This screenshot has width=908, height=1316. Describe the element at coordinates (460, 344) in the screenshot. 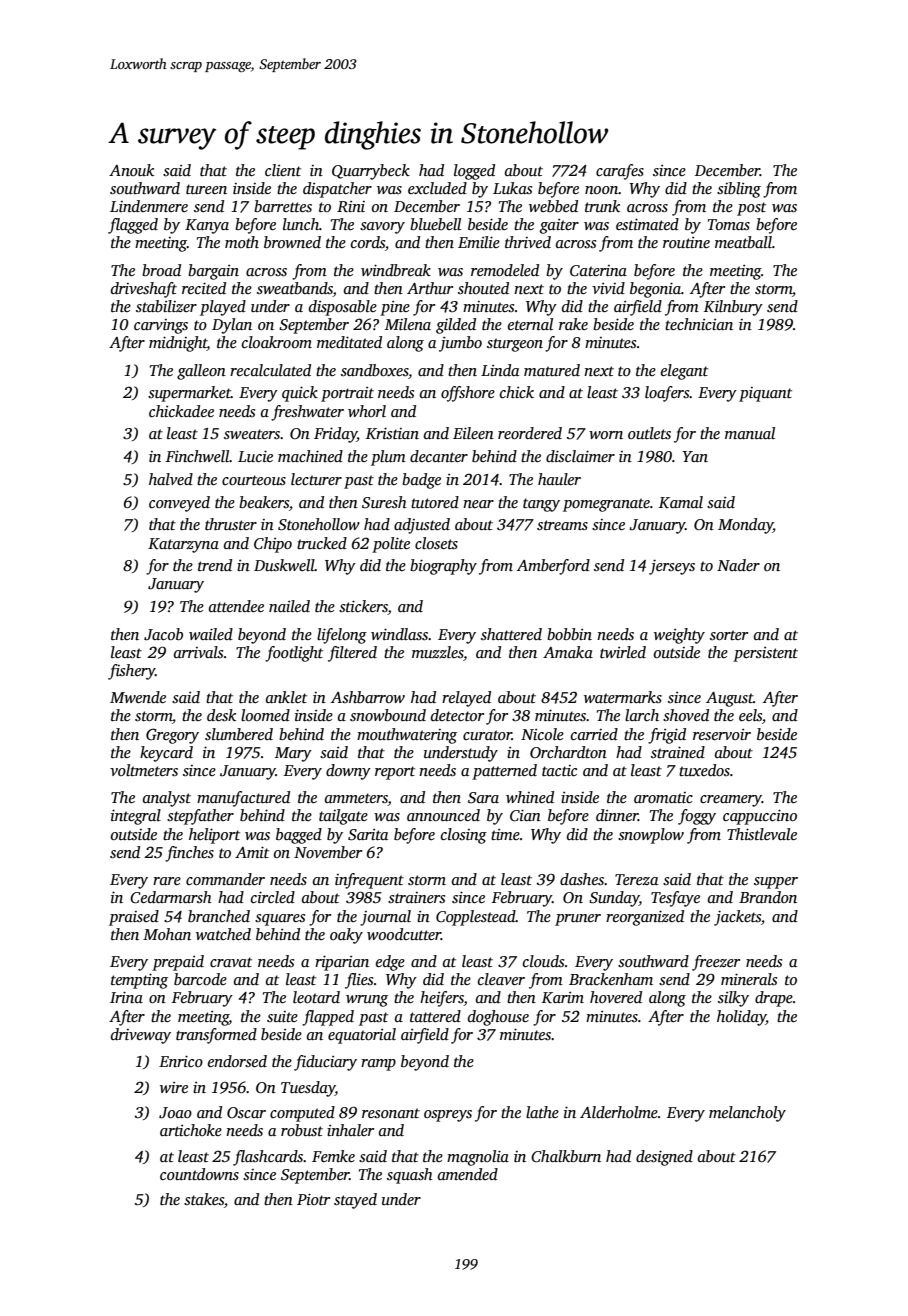

I see `jumbo` at that location.
